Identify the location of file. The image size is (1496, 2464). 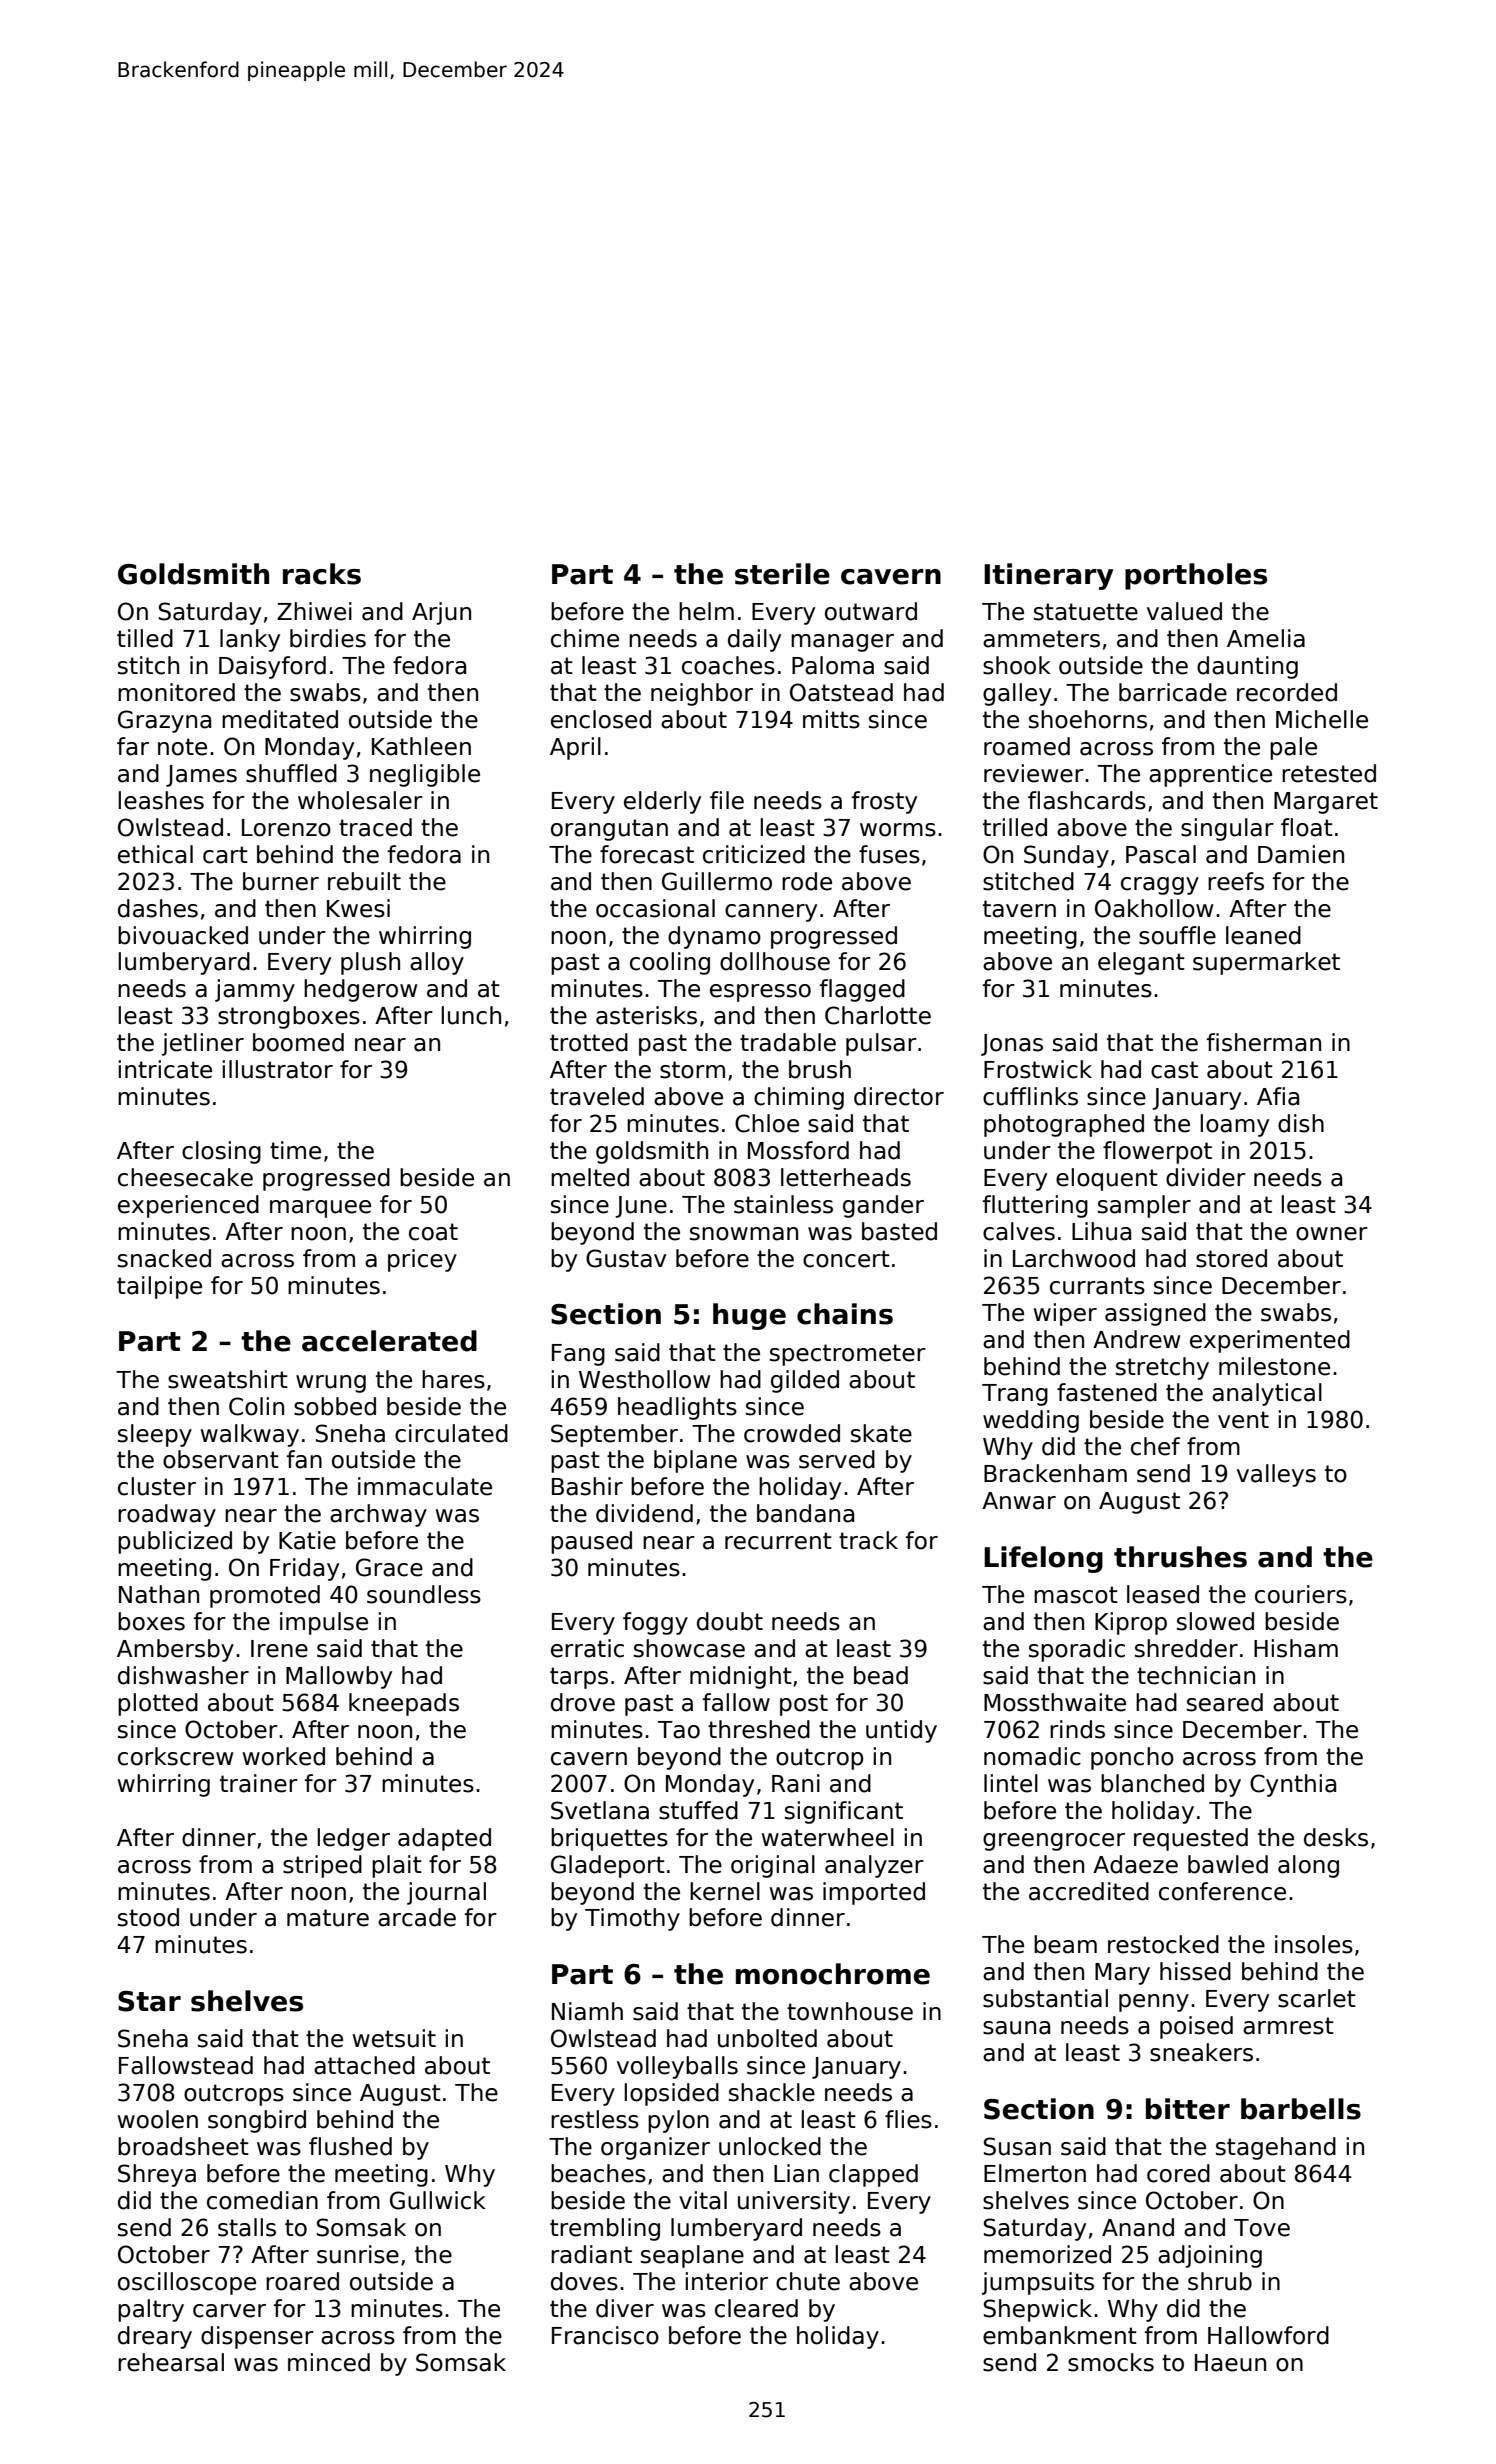
(727, 800).
